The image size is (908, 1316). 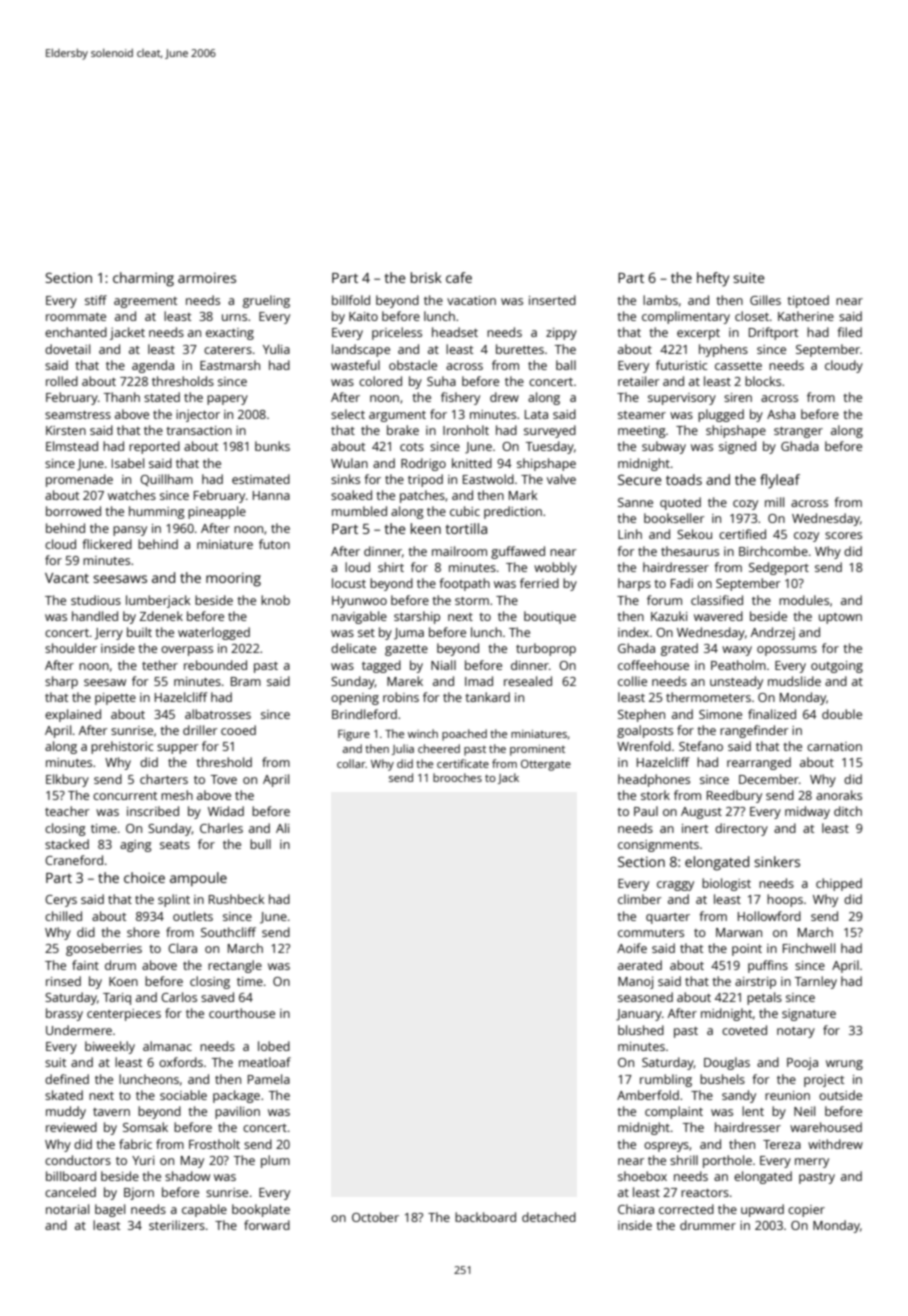 I want to click on detached, so click(x=549, y=1217).
